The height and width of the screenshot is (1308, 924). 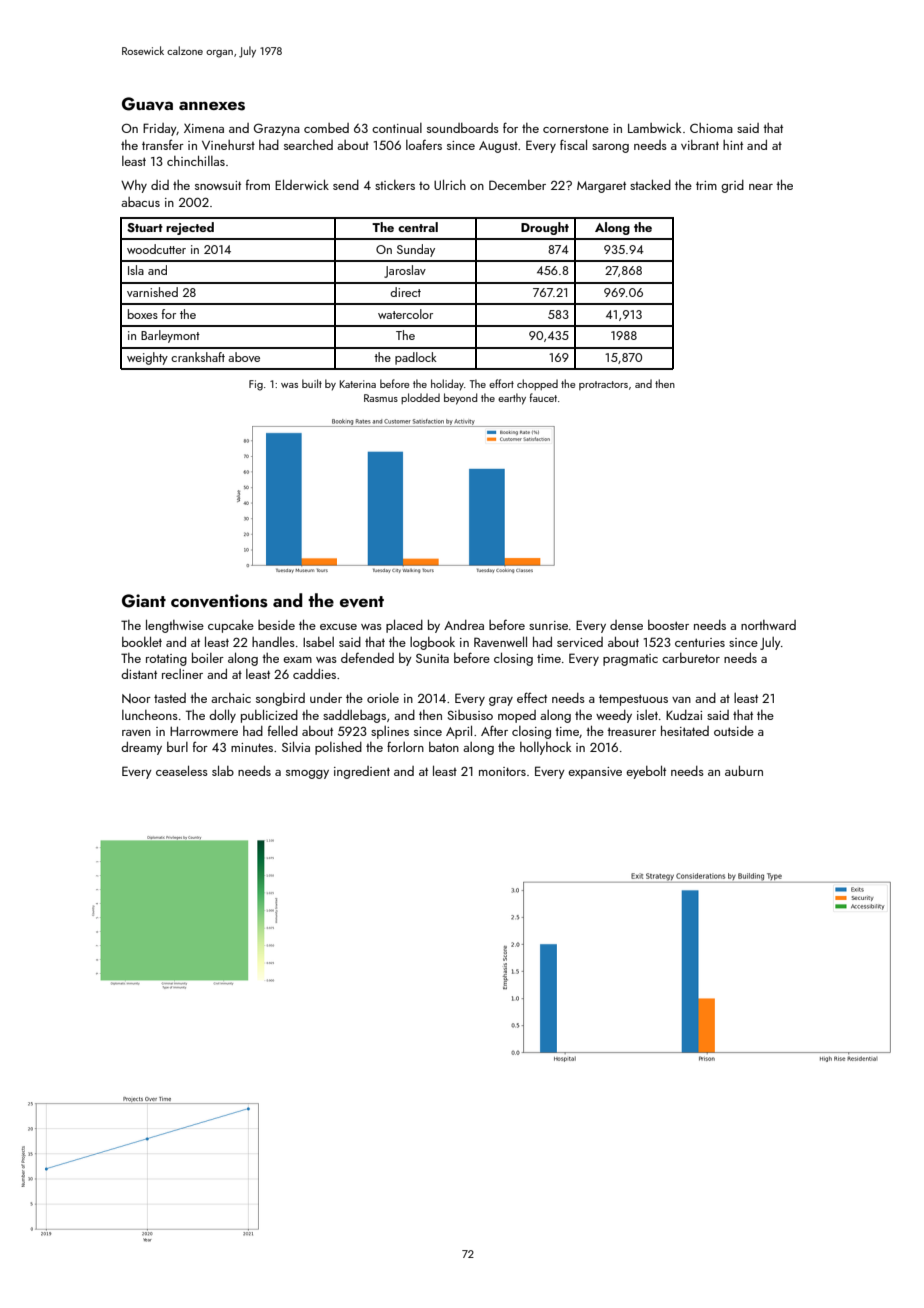 What do you see at coordinates (223, 770) in the screenshot?
I see `slab` at bounding box center [223, 770].
